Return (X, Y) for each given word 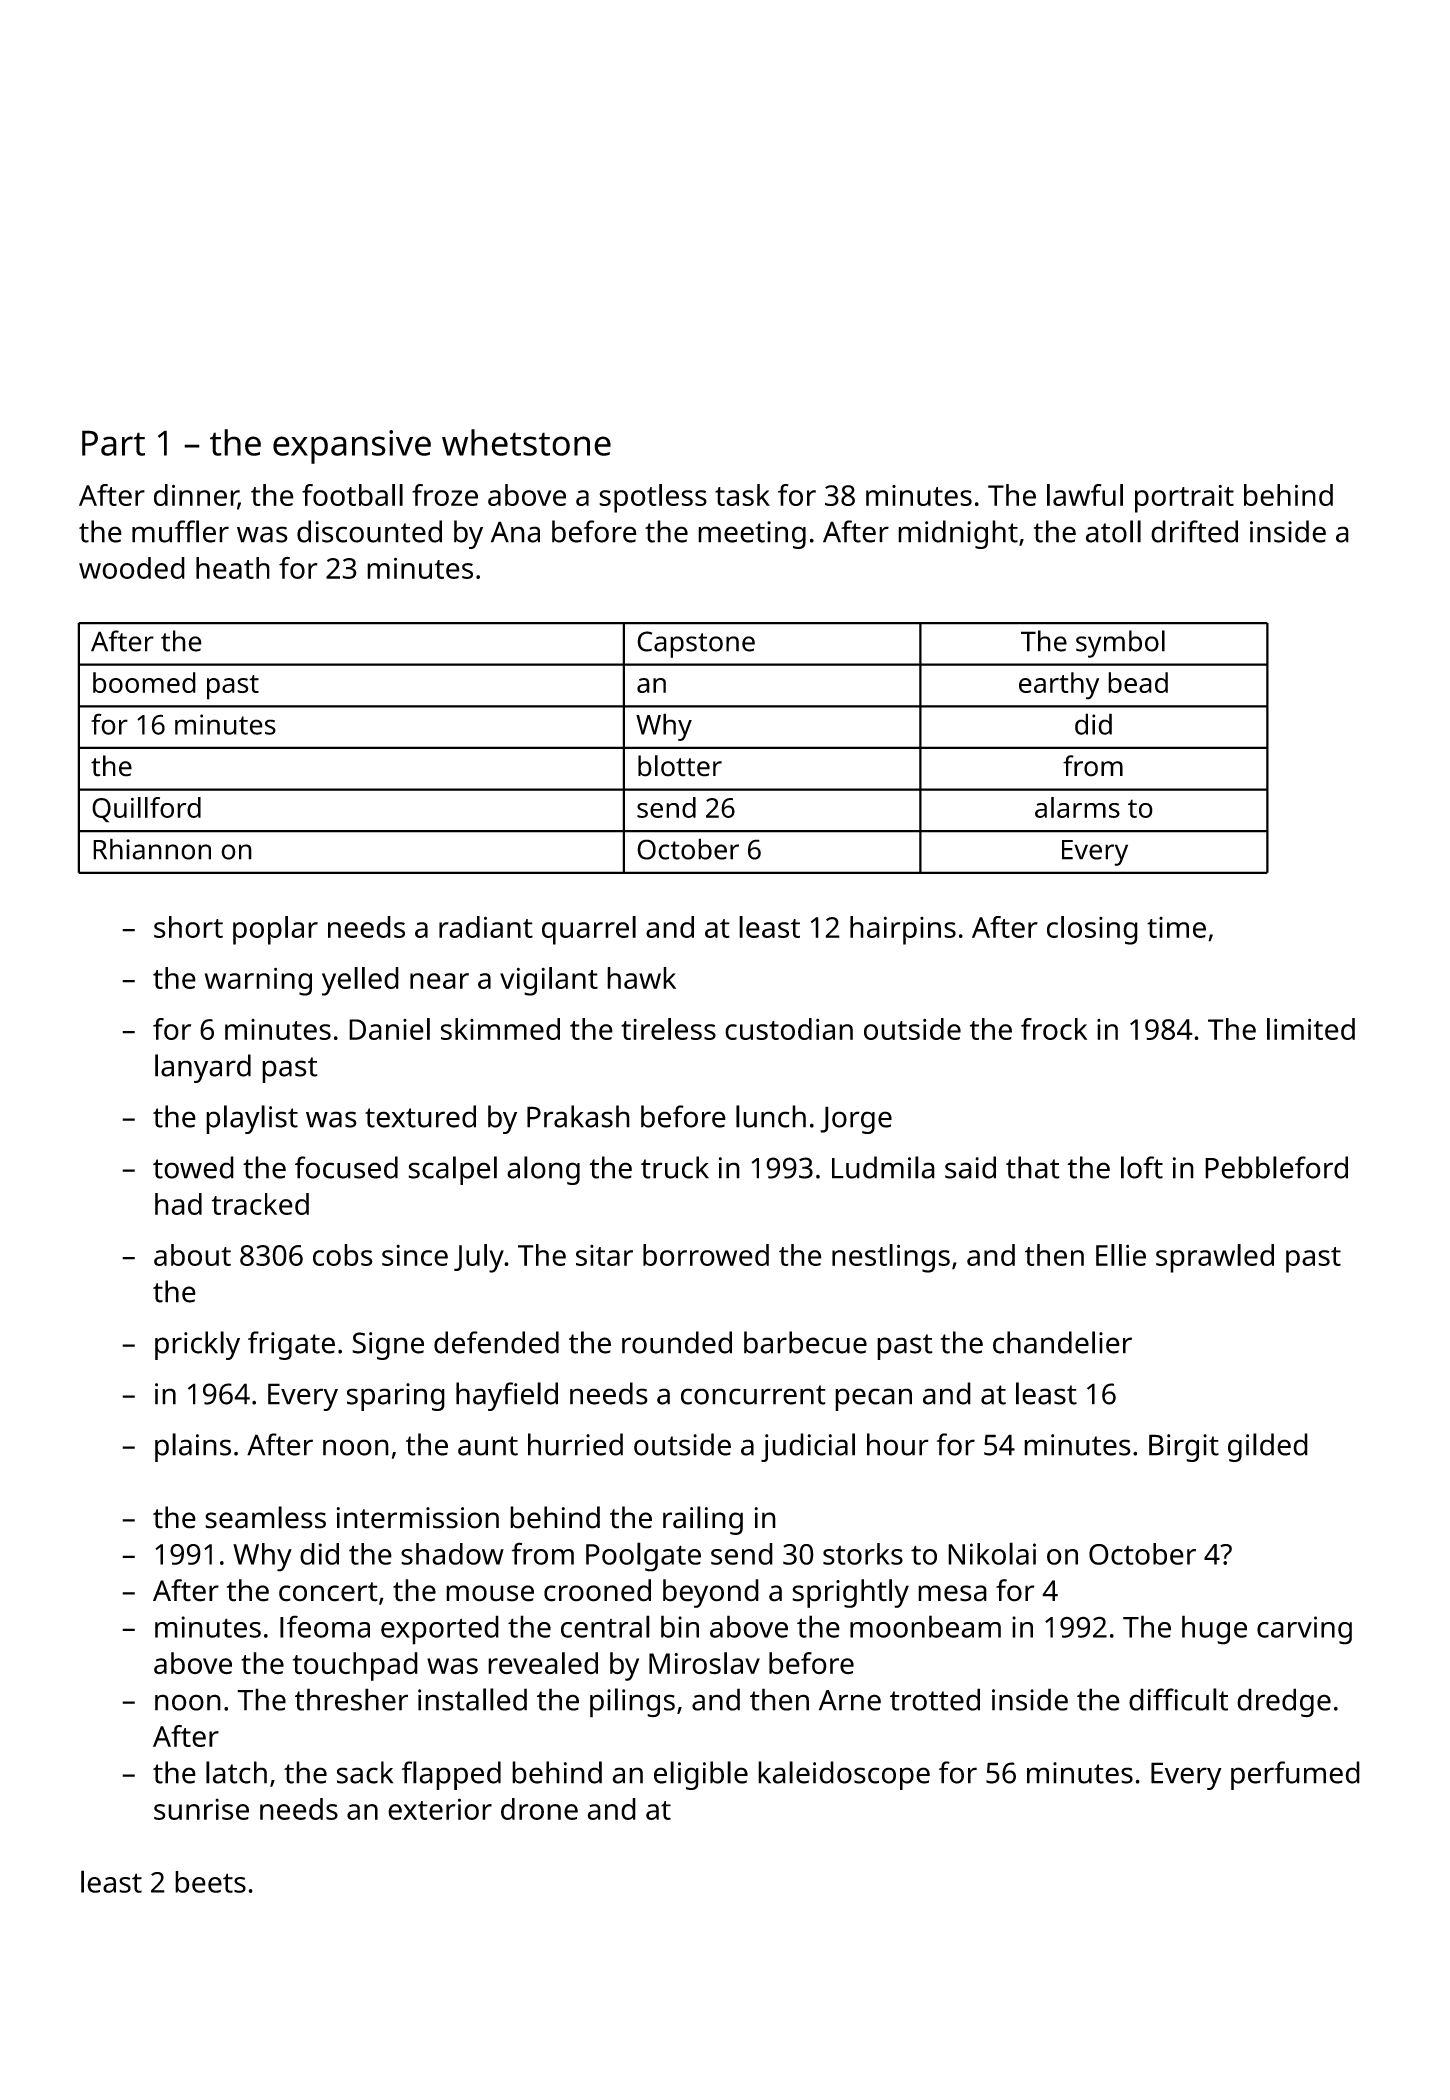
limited (1311, 1029)
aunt (488, 1446)
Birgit (1184, 1448)
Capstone (696, 644)
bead (1138, 682)
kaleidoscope (844, 1775)
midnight (958, 534)
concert (328, 1592)
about (192, 1255)
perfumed (1295, 1775)
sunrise (201, 1809)
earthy (1059, 686)
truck (675, 1167)
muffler (180, 531)
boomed (144, 682)
